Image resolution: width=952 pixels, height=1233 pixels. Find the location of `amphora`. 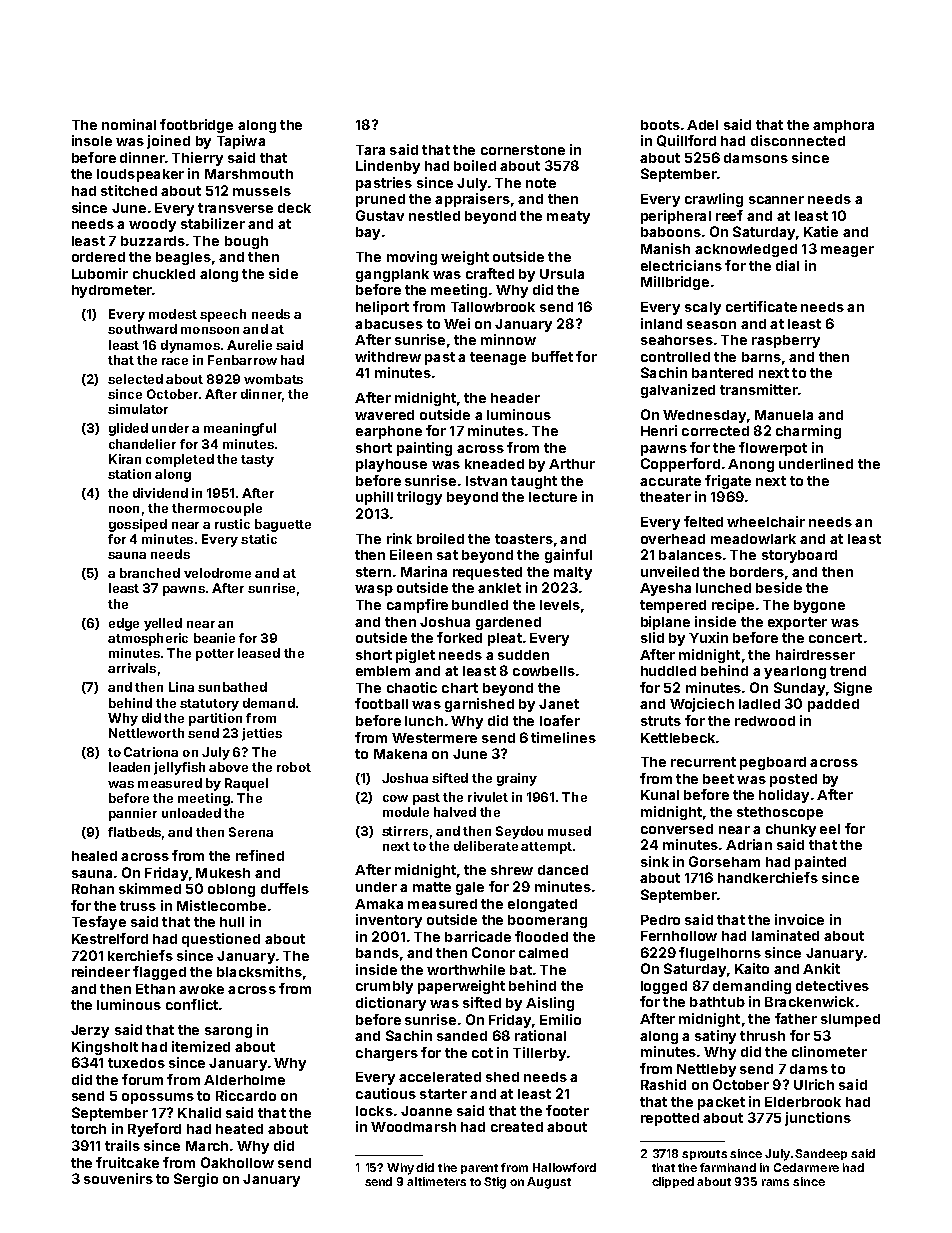

amphora is located at coordinates (843, 126).
